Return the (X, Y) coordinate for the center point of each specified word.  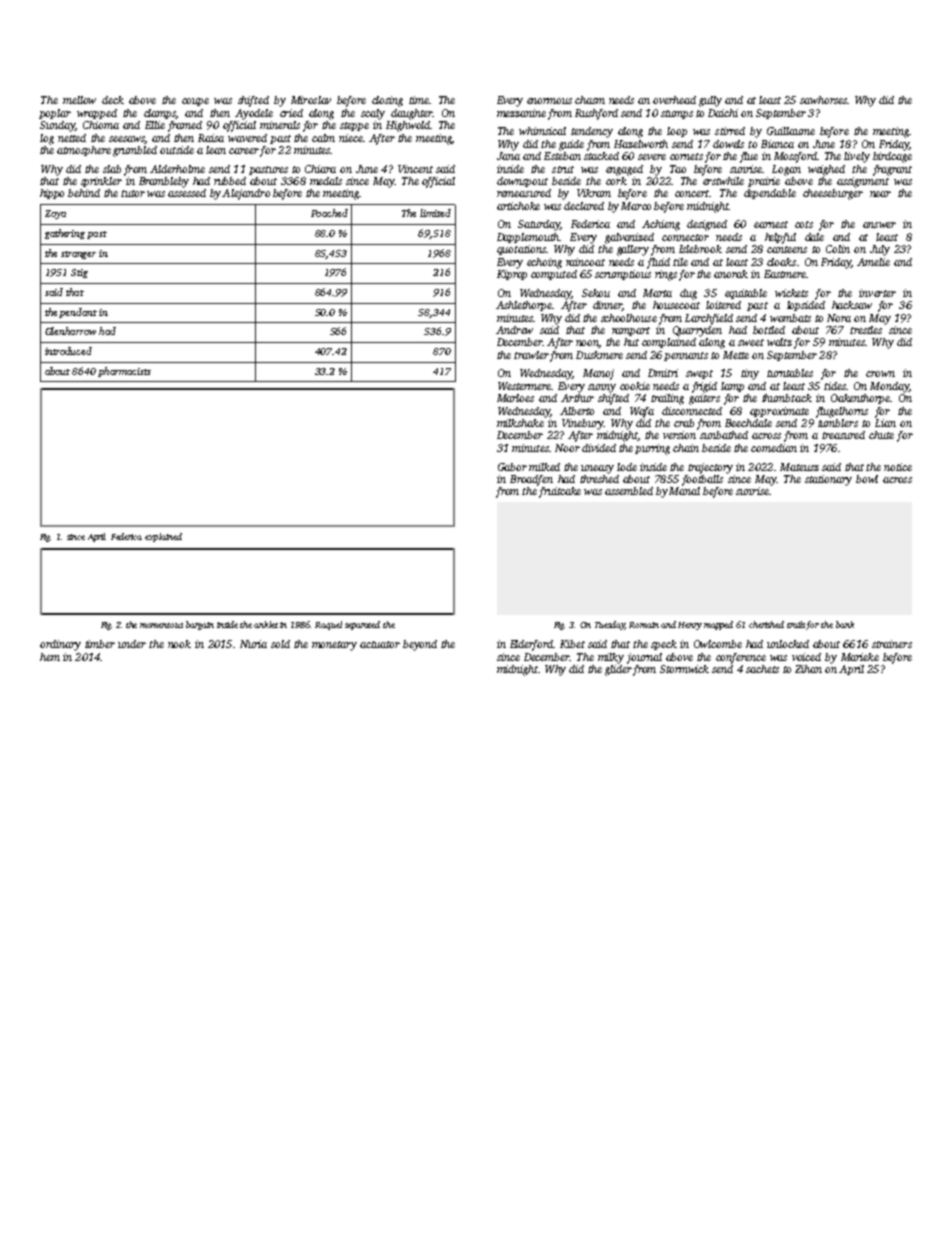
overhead (674, 100)
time (419, 100)
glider (618, 670)
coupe (195, 102)
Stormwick (684, 669)
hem (50, 657)
